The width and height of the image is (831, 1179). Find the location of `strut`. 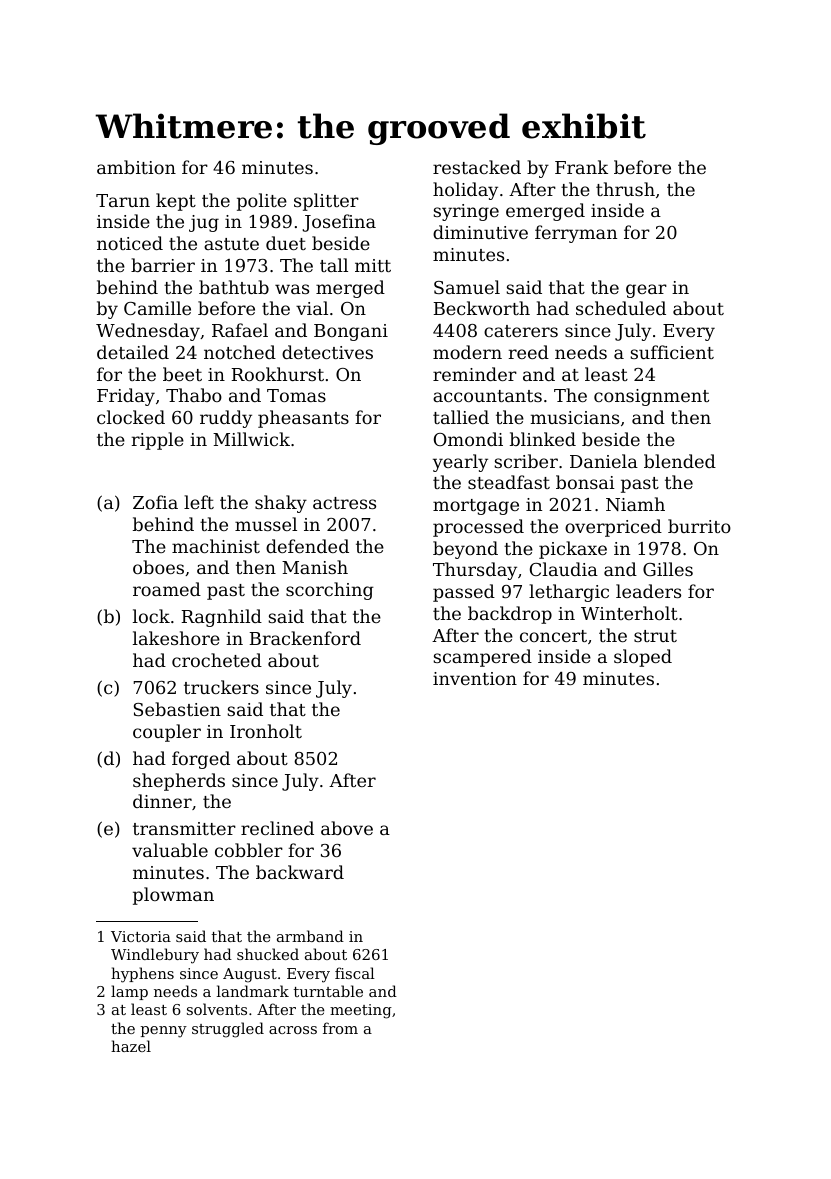

strut is located at coordinates (655, 636).
